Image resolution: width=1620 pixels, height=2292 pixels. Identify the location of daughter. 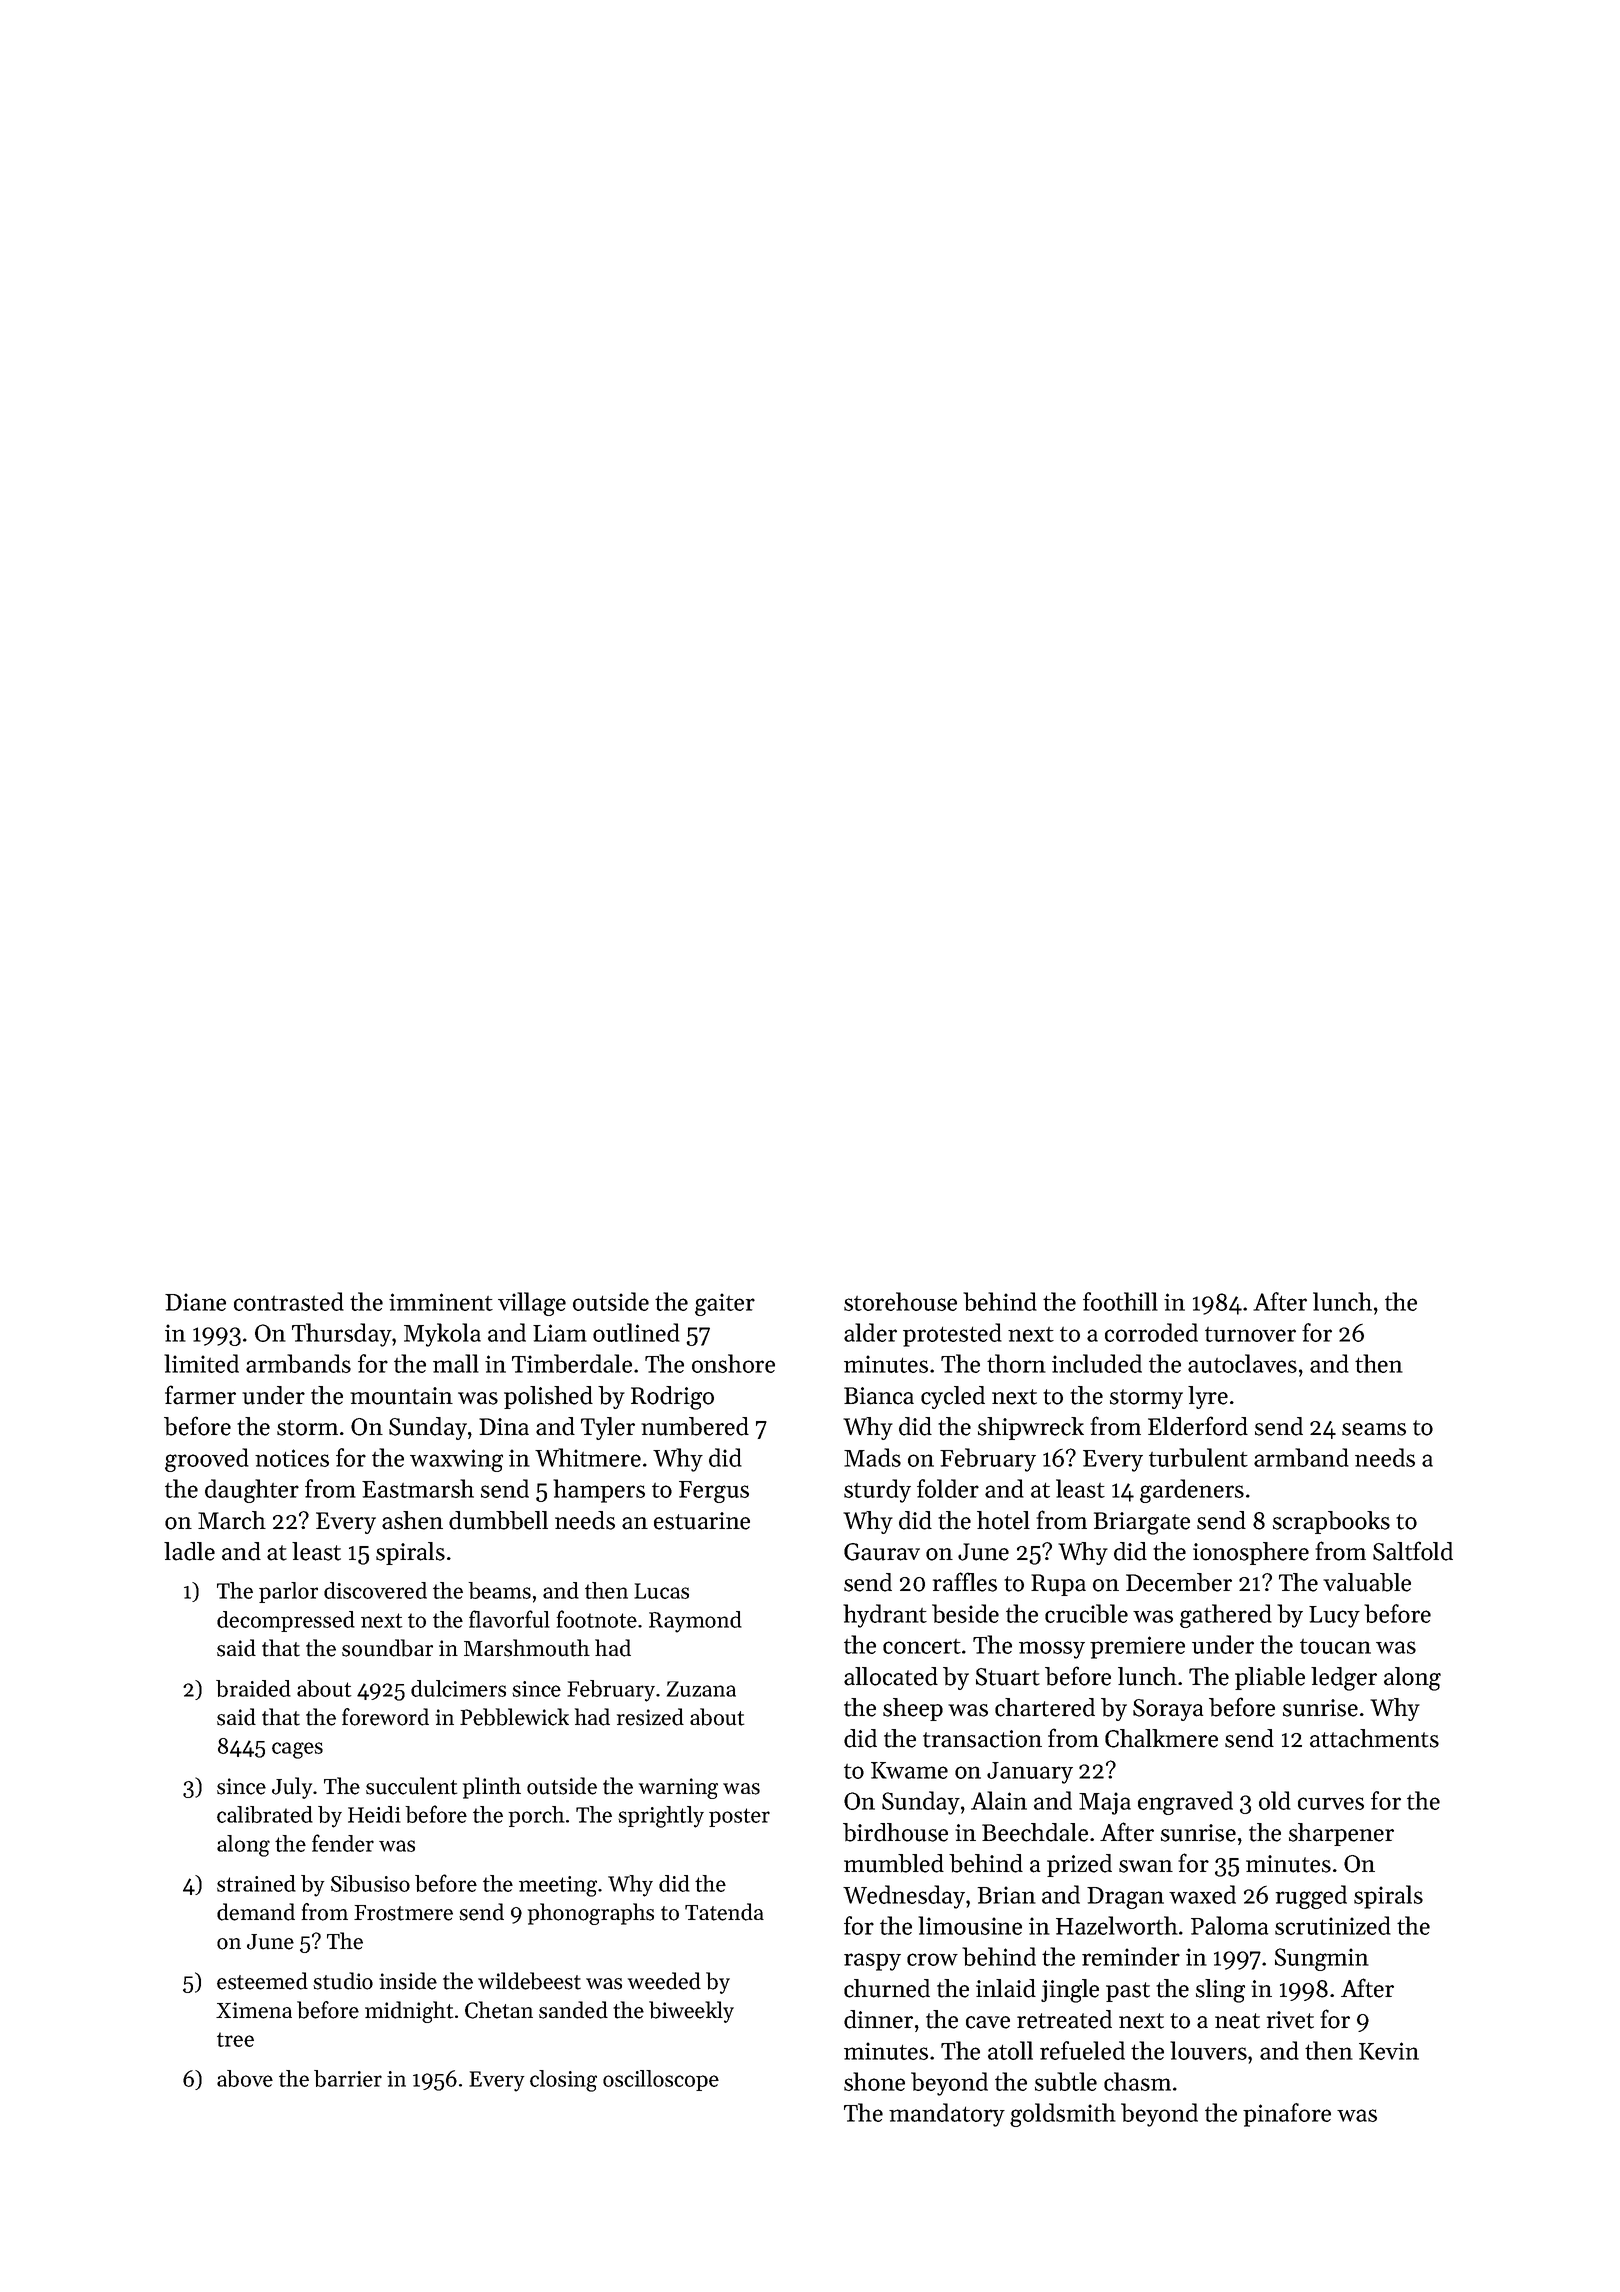
(252, 1491).
